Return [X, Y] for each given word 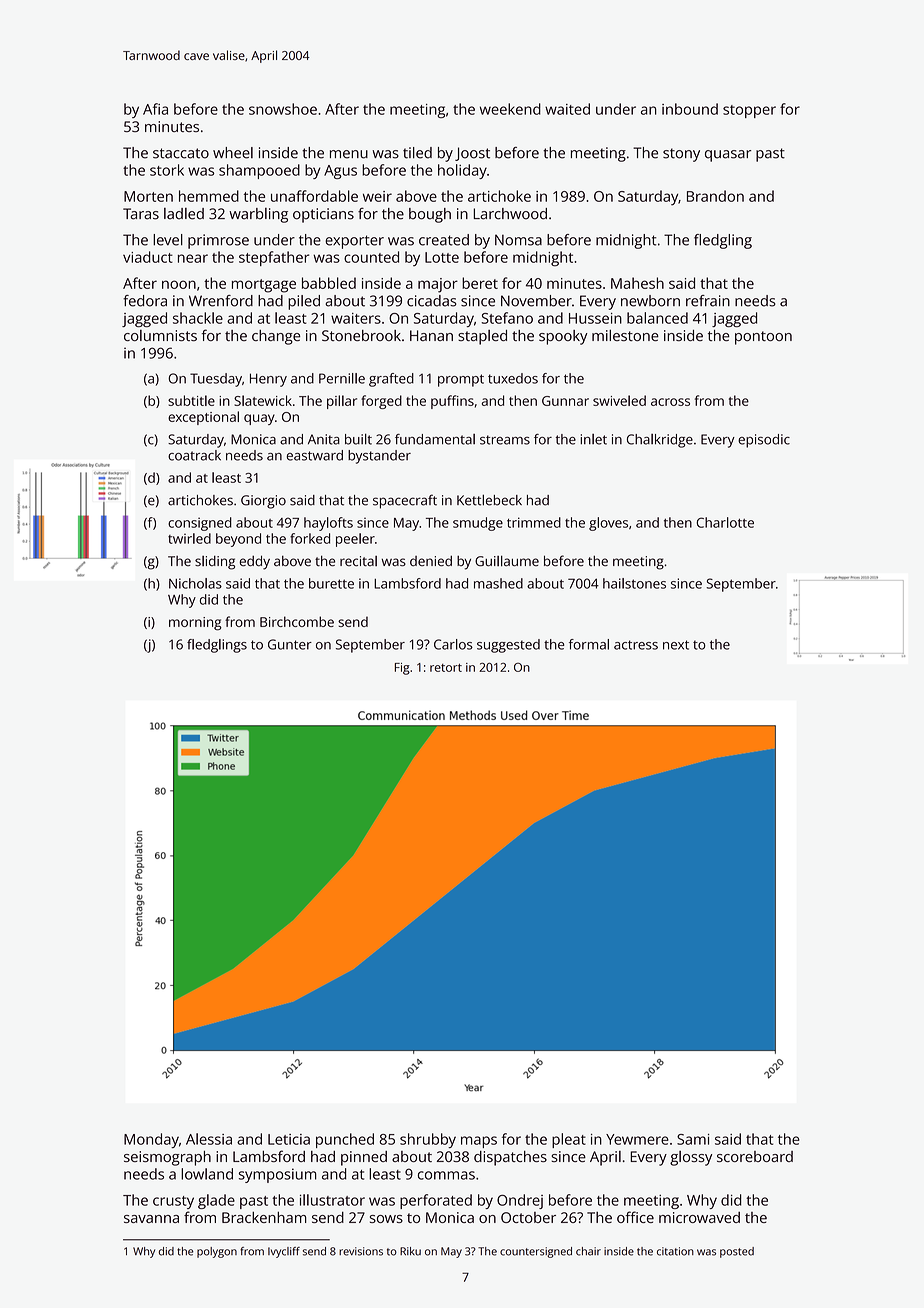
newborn [650, 301]
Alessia [209, 1139]
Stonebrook [361, 335]
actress [636, 645]
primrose [218, 241]
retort [446, 668]
